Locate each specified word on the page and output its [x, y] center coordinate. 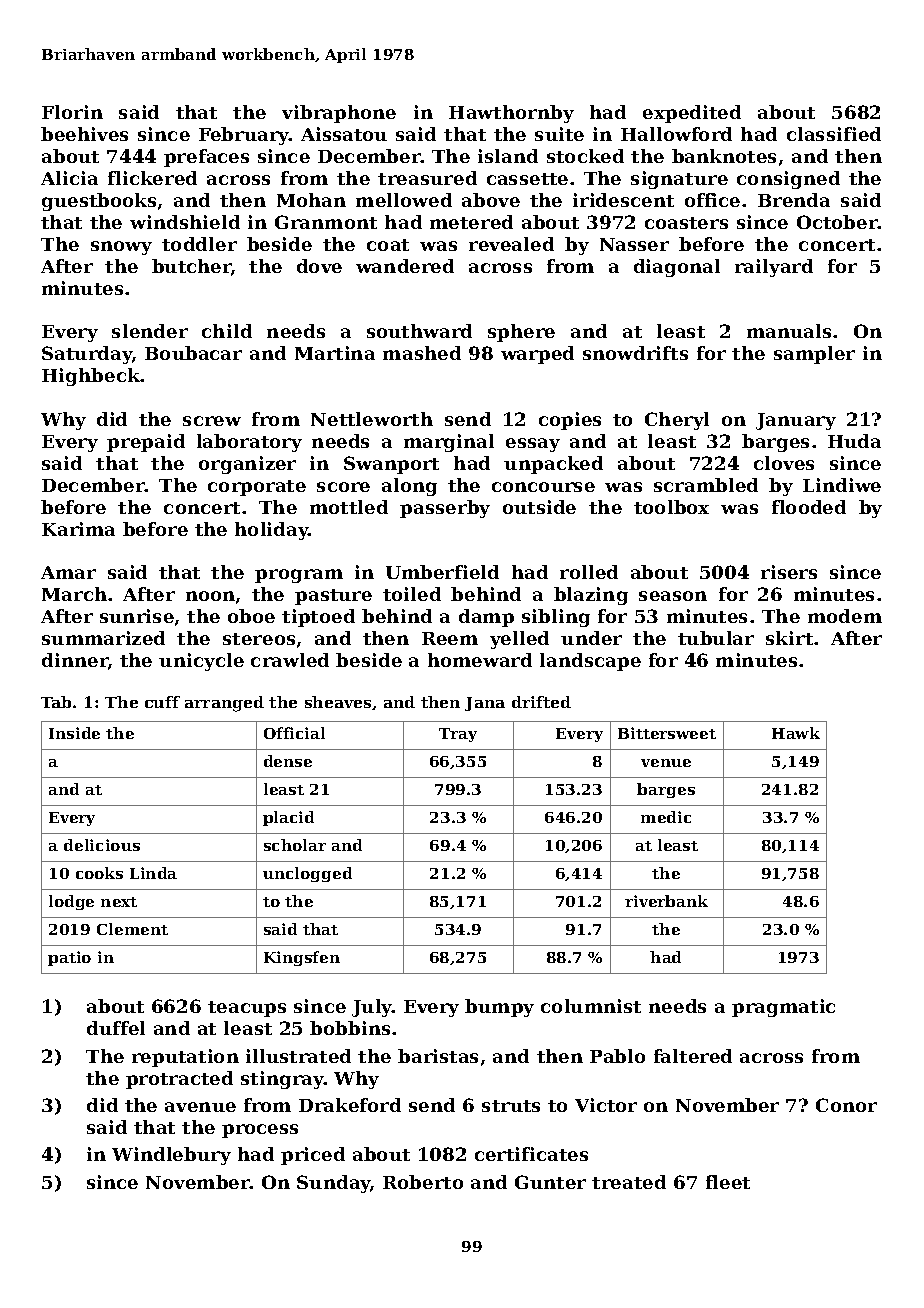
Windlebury [171, 1156]
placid [288, 818]
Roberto [423, 1182]
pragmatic [783, 1008]
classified [834, 134]
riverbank [666, 901]
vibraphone [339, 114]
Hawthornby [511, 114]
